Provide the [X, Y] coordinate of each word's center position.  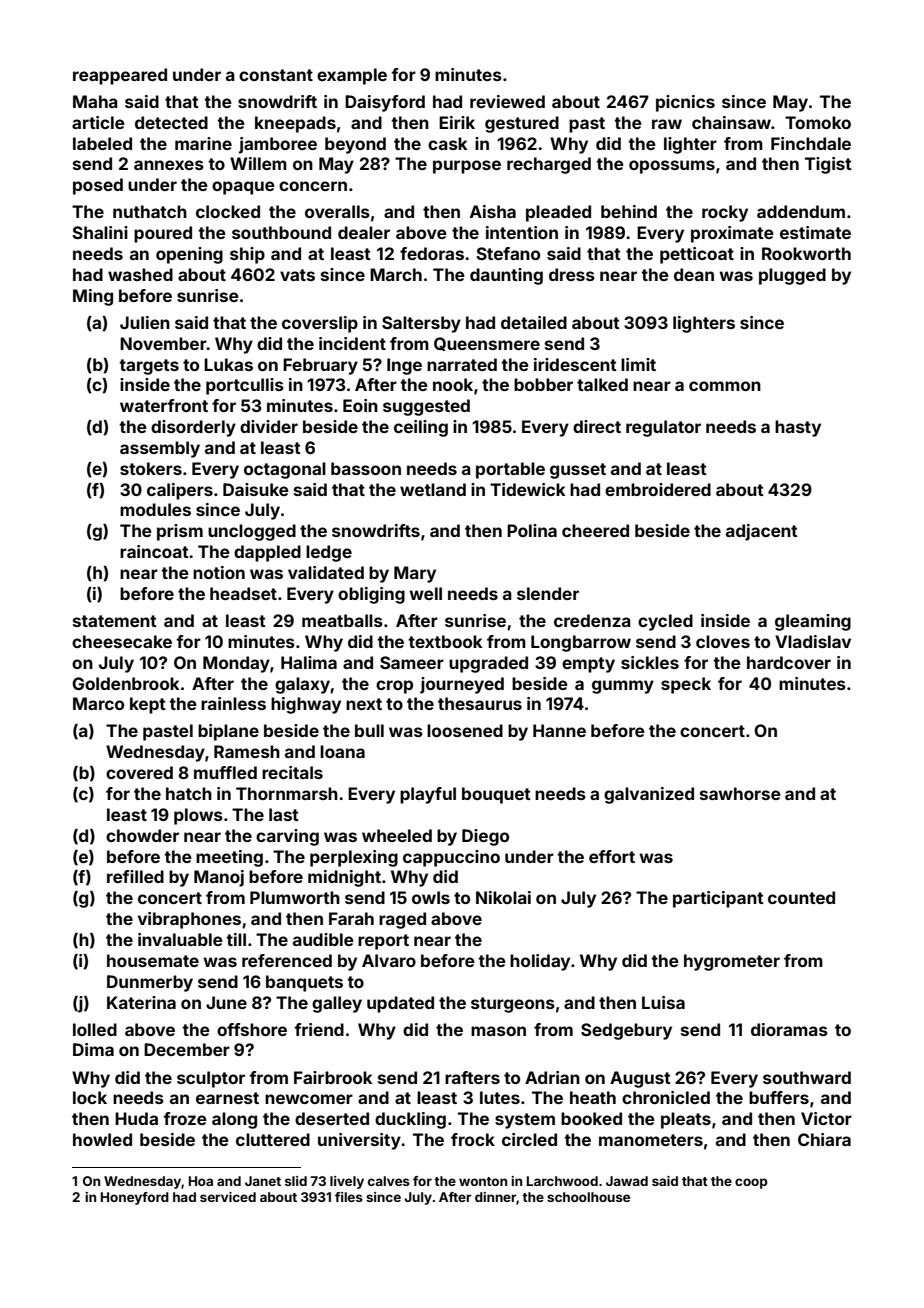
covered [139, 772]
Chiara [824, 1139]
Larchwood [562, 1181]
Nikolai [503, 897]
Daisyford [385, 103]
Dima [93, 1049]
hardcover [789, 662]
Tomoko [818, 122]
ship [247, 255]
